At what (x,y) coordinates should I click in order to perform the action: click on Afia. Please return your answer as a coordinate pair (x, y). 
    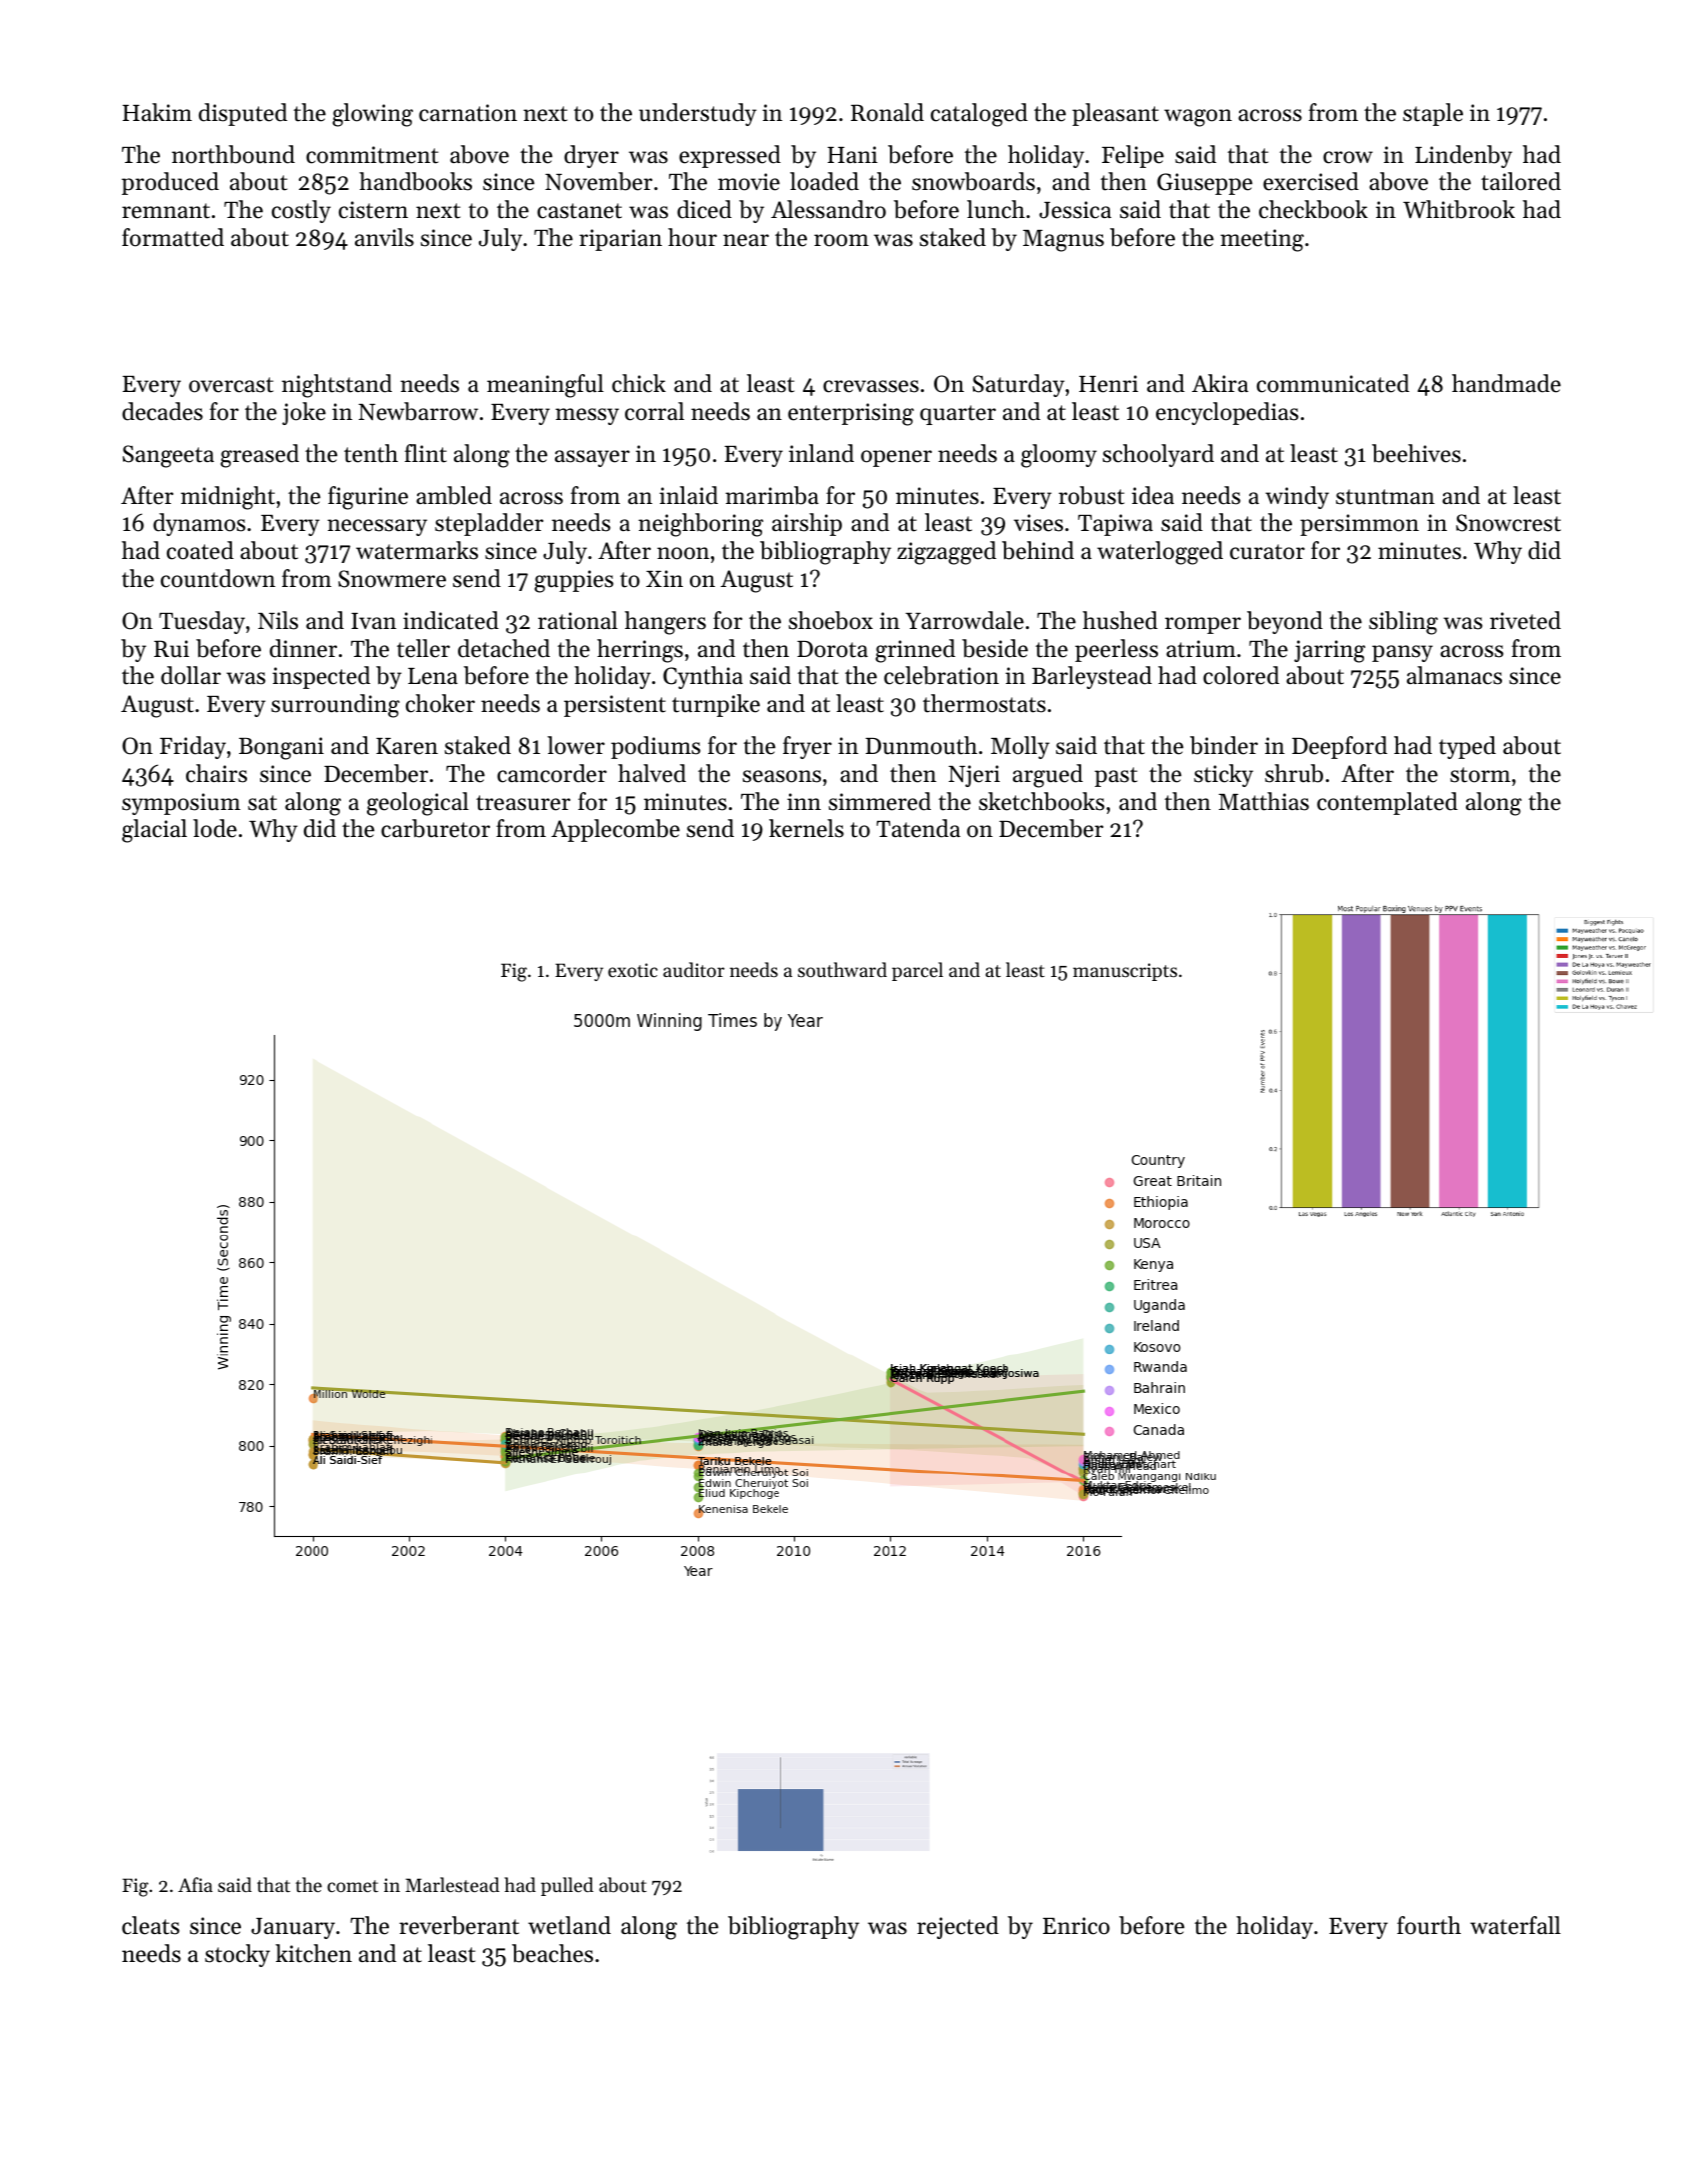
    Looking at the image, I should click on (195, 1884).
